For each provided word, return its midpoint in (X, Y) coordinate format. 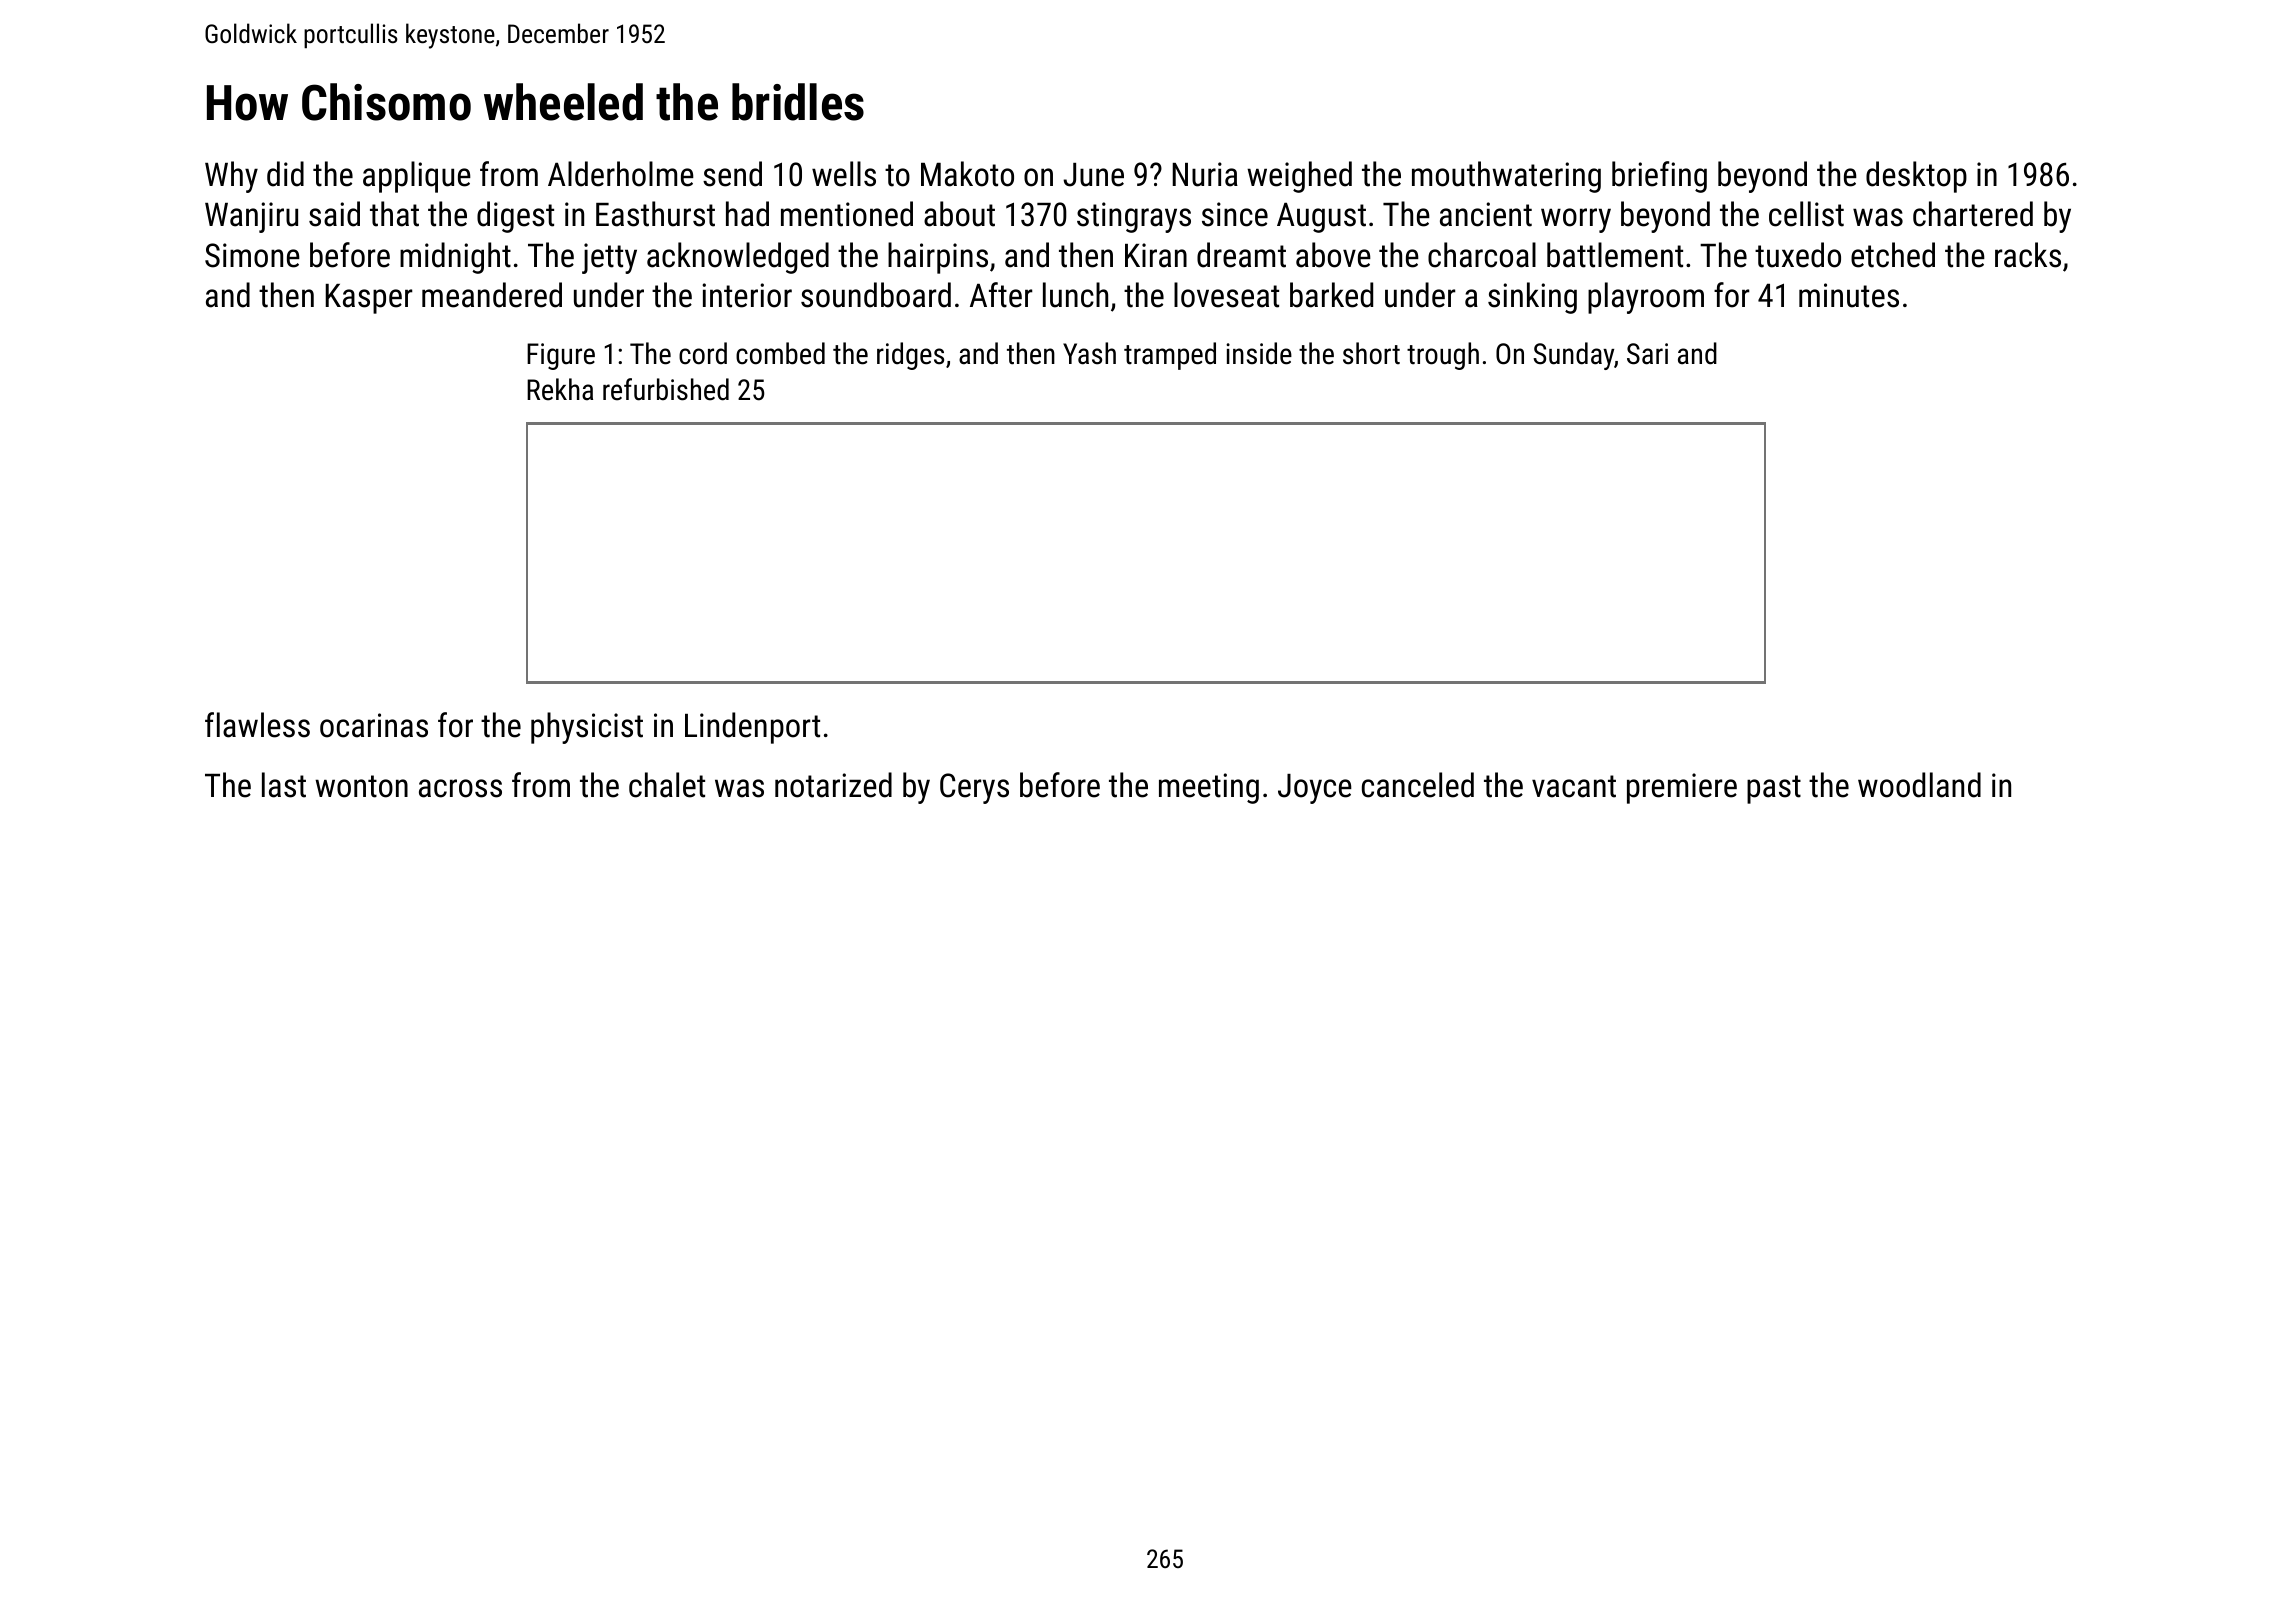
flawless (257, 725)
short (1371, 353)
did (285, 174)
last (284, 785)
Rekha (560, 389)
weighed (1299, 177)
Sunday (1573, 356)
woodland (1919, 785)
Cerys (974, 788)
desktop (1916, 177)
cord (703, 353)
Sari (1647, 354)
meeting (1209, 788)
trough (1443, 356)
